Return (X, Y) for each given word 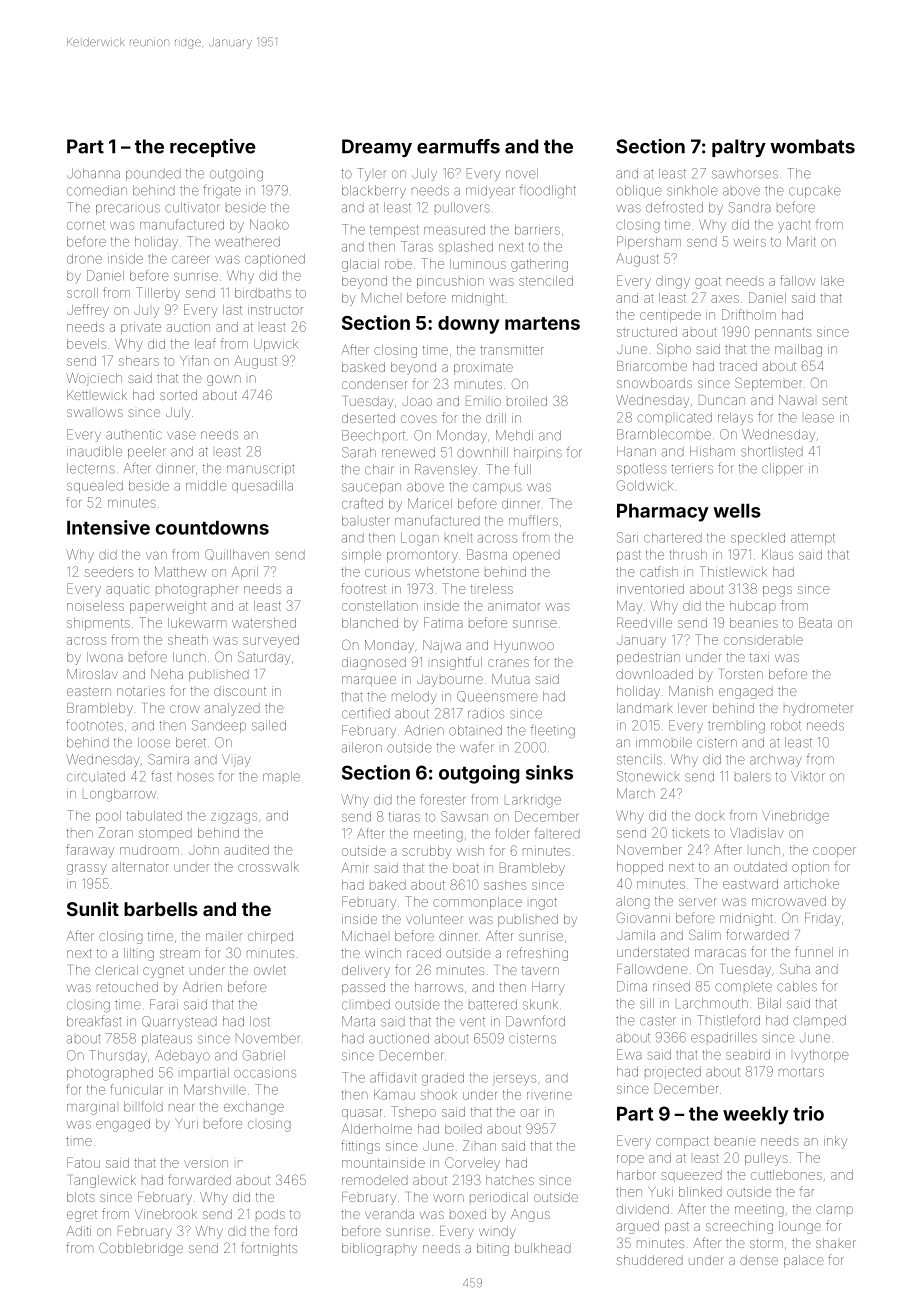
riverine (549, 1094)
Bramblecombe (664, 434)
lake (832, 281)
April (245, 573)
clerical (116, 970)
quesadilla (262, 486)
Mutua (510, 679)
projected (673, 1072)
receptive (213, 148)
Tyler (371, 174)
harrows (439, 987)
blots (81, 1197)
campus (497, 488)
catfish (659, 571)
